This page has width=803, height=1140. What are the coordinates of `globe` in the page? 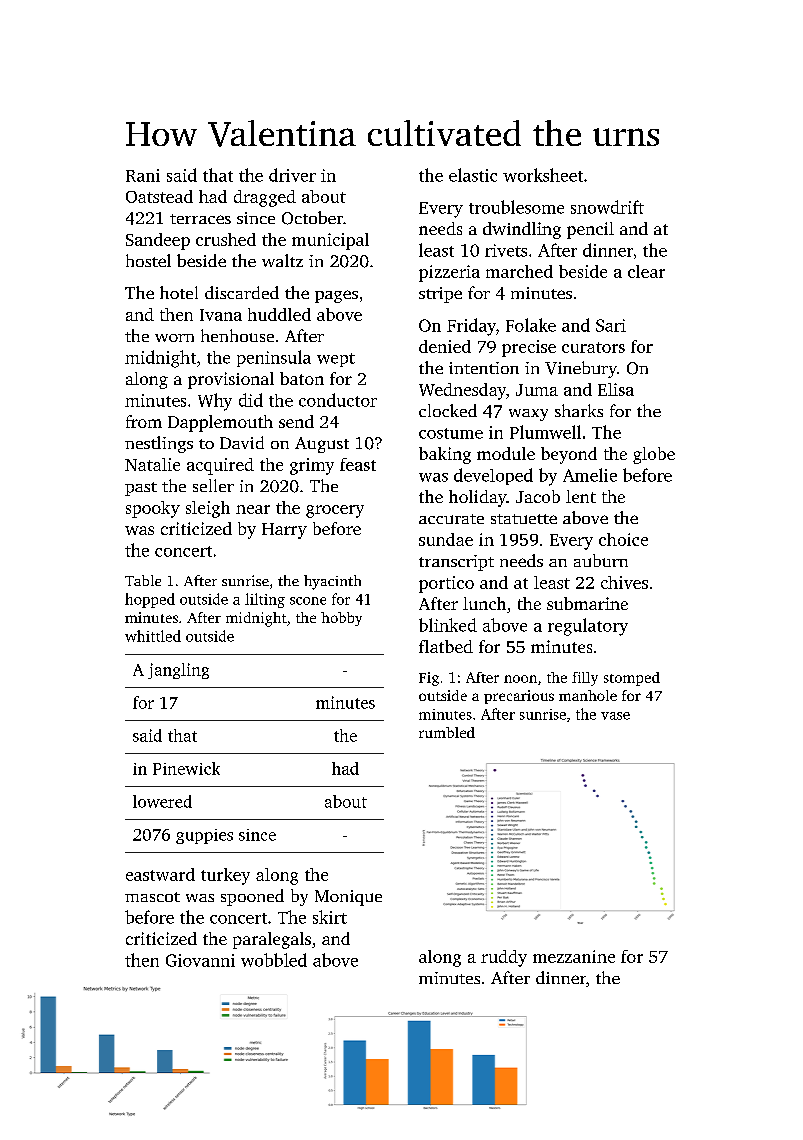 It's located at (654, 455).
